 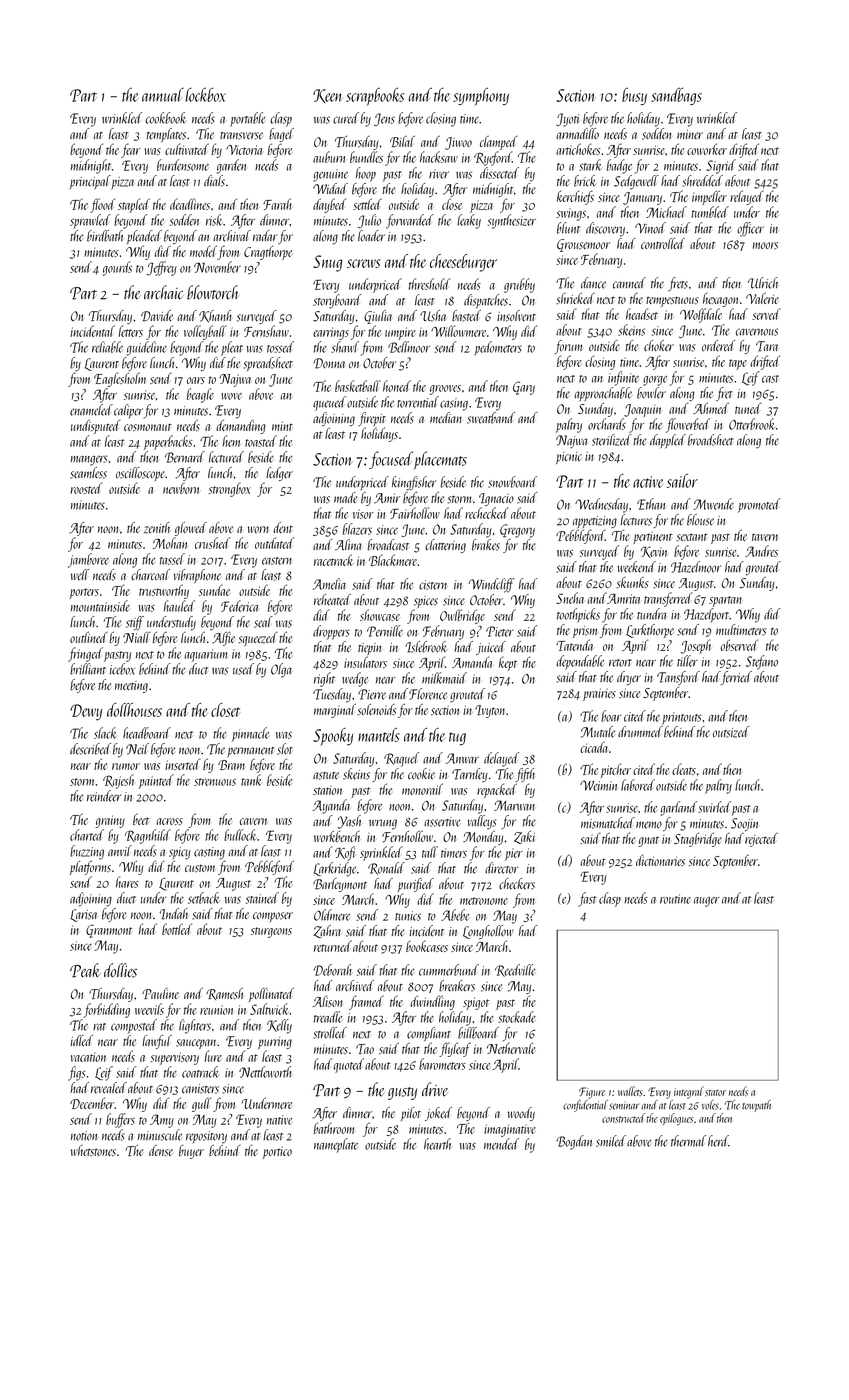 What do you see at coordinates (393, 560) in the screenshot?
I see `Blackmere` at bounding box center [393, 560].
